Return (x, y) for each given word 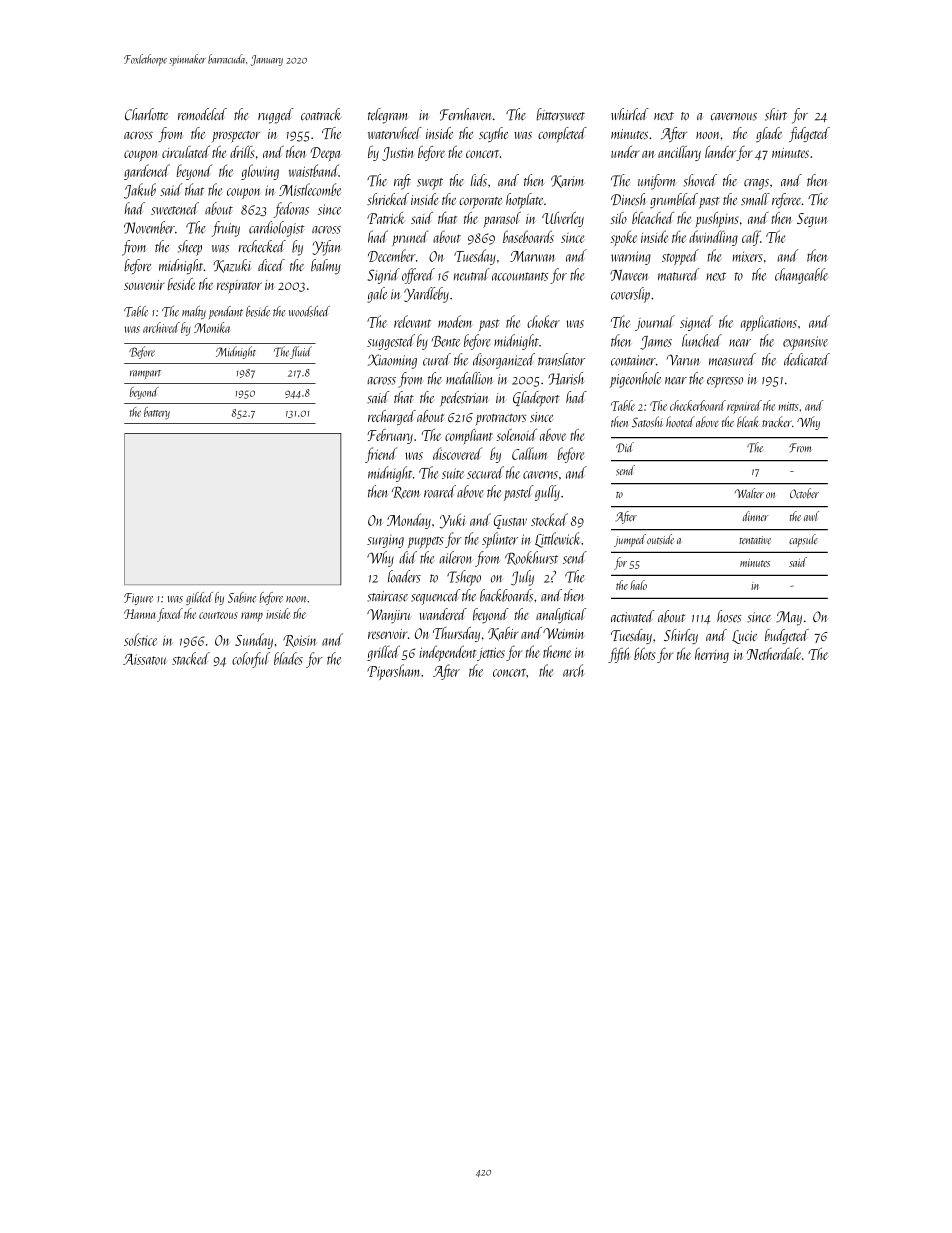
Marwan (532, 256)
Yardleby (426, 295)
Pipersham (393, 672)
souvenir (144, 285)
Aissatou (145, 659)
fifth (618, 655)
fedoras (291, 210)
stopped (680, 257)
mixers (747, 256)
